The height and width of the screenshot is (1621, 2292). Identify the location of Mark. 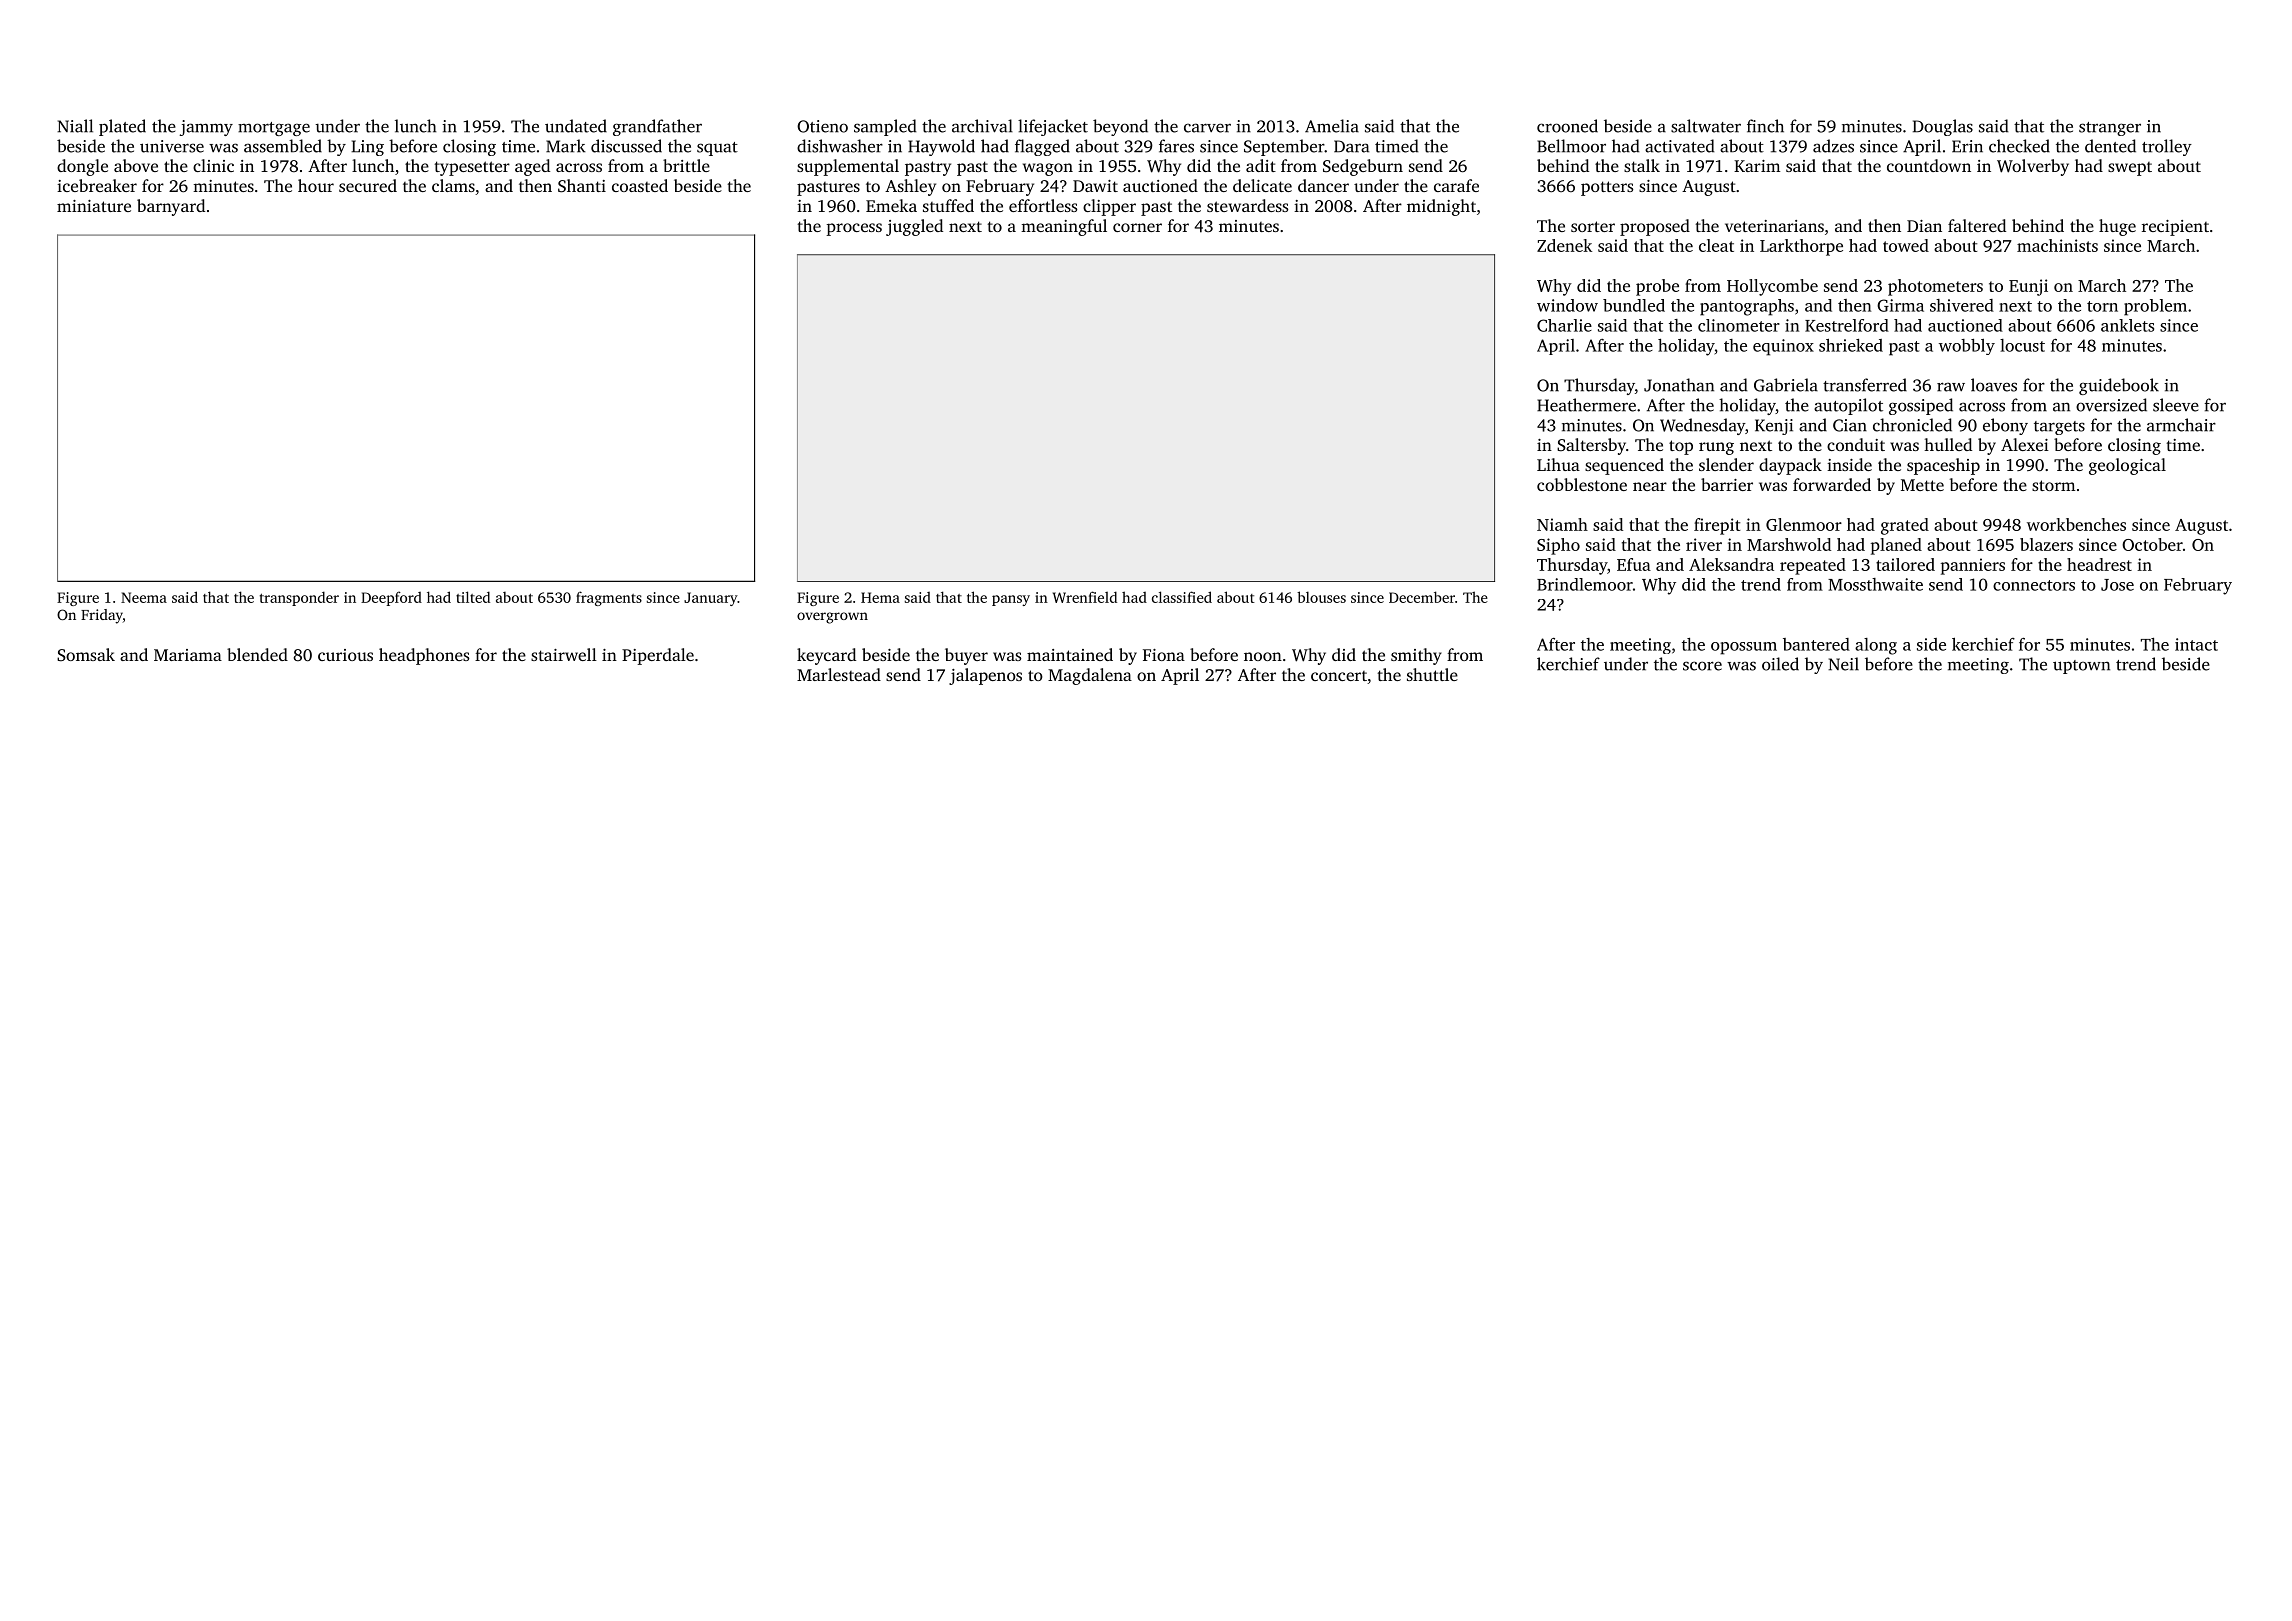
(566, 146).
